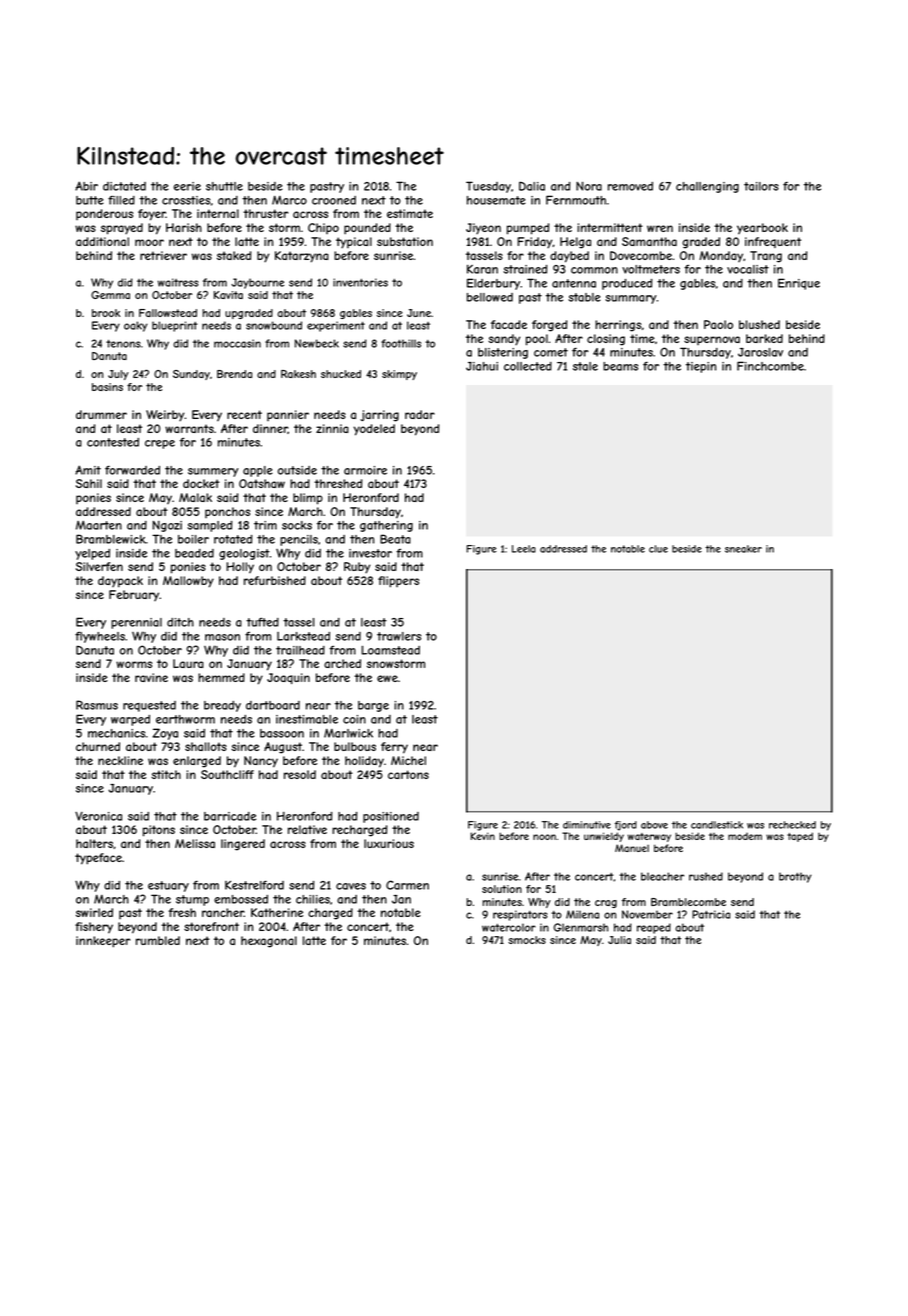 This screenshot has width=908, height=1316. Describe the element at coordinates (367, 229) in the screenshot. I see `pounded` at that location.
